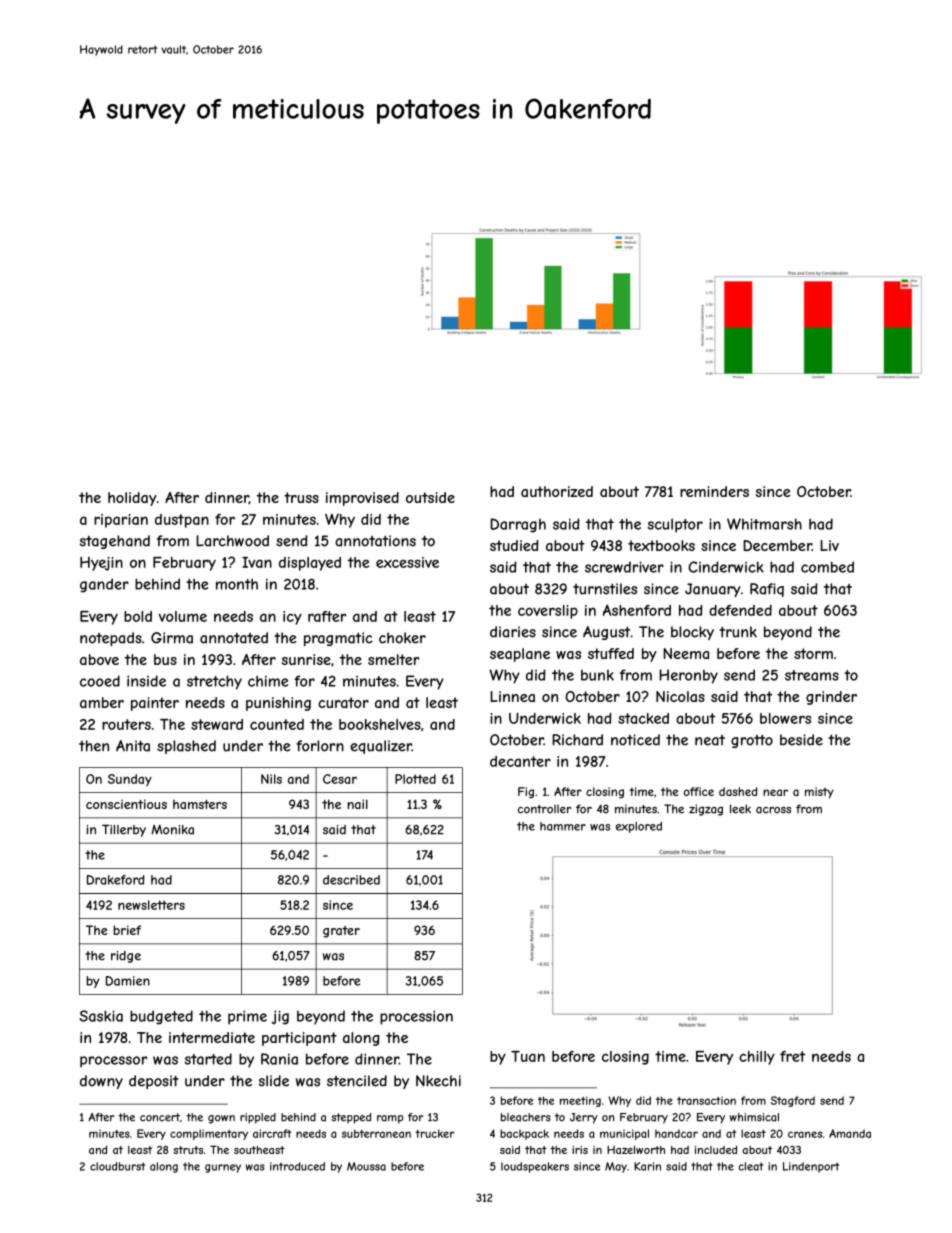 This screenshot has height=1233, width=952. What do you see at coordinates (172, 830) in the screenshot?
I see `Monika` at bounding box center [172, 830].
